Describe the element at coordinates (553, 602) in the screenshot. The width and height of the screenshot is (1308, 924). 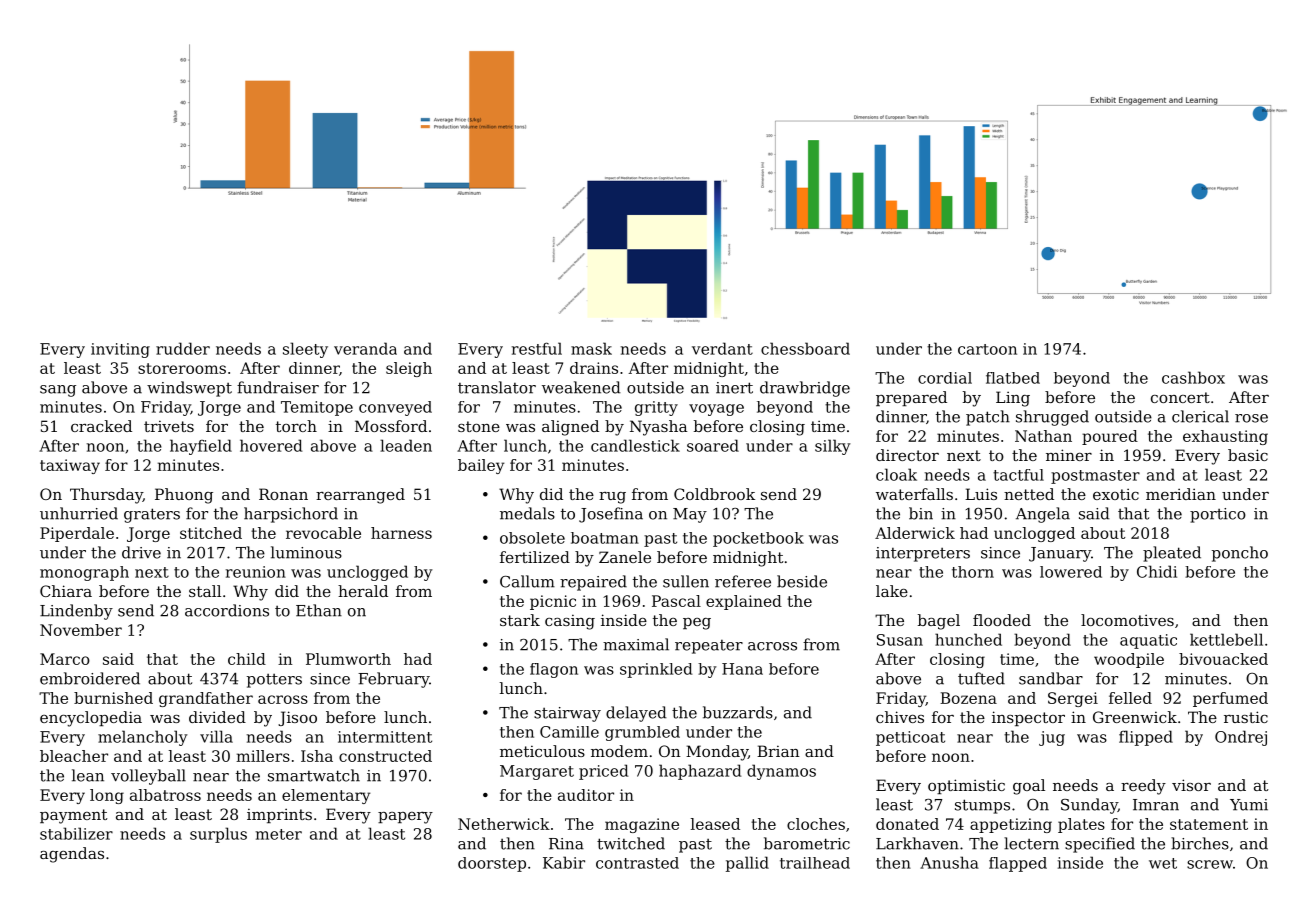
I see `picnic` at that location.
